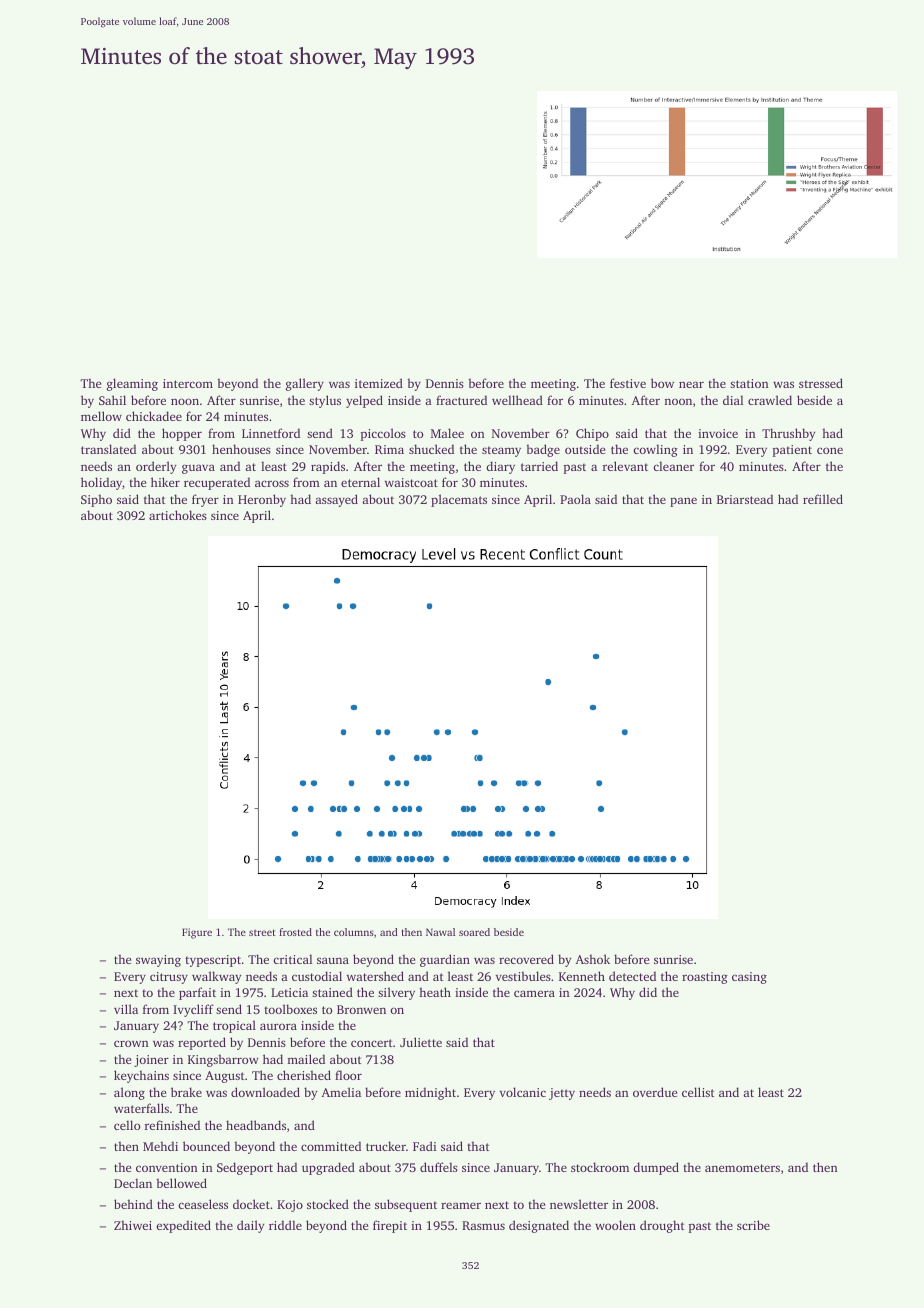 The width and height of the document is (924, 1308). I want to click on refilled, so click(823, 499).
